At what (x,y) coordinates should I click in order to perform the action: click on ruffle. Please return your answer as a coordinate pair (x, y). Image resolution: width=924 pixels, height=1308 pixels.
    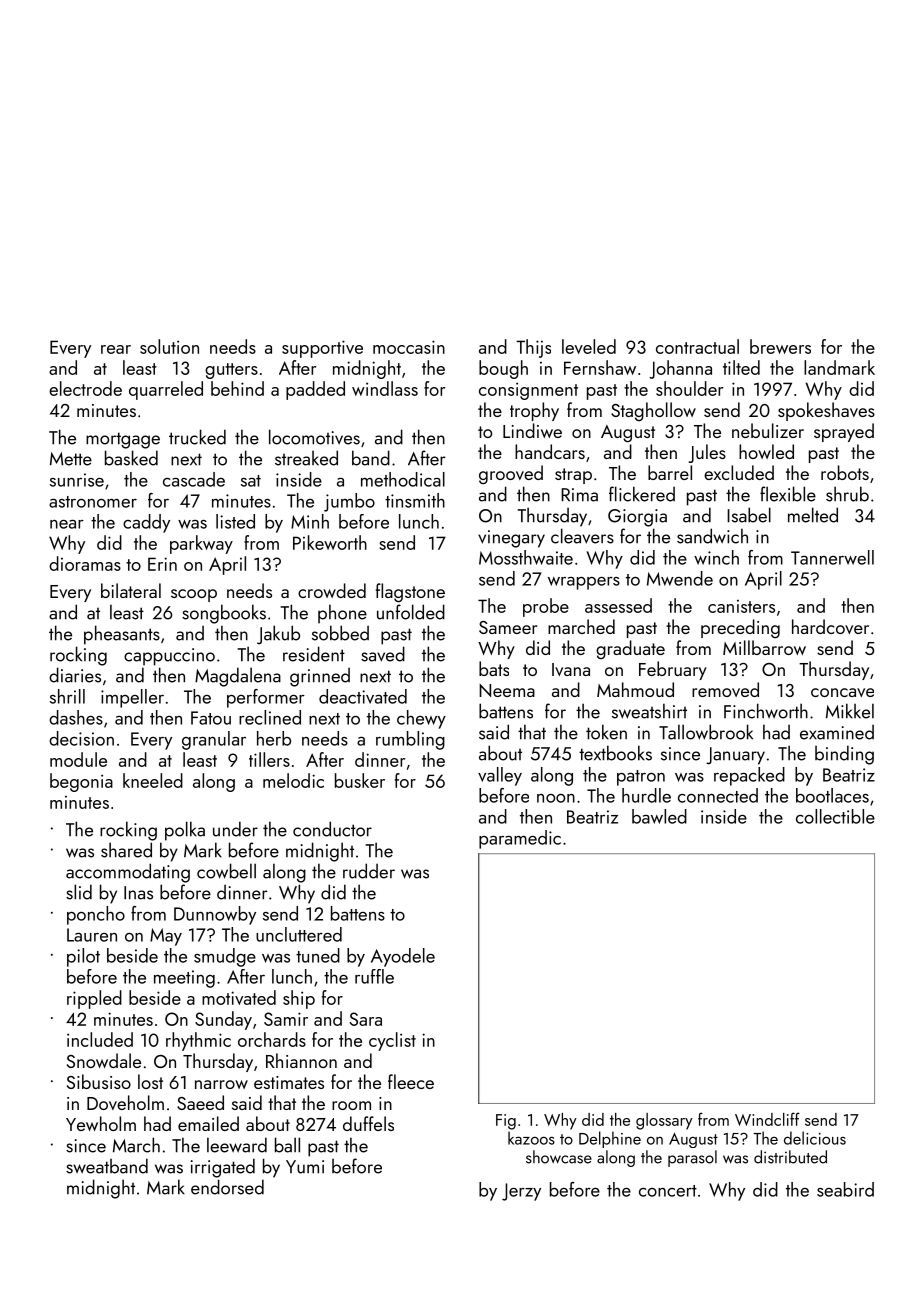
    Looking at the image, I should click on (374, 976).
